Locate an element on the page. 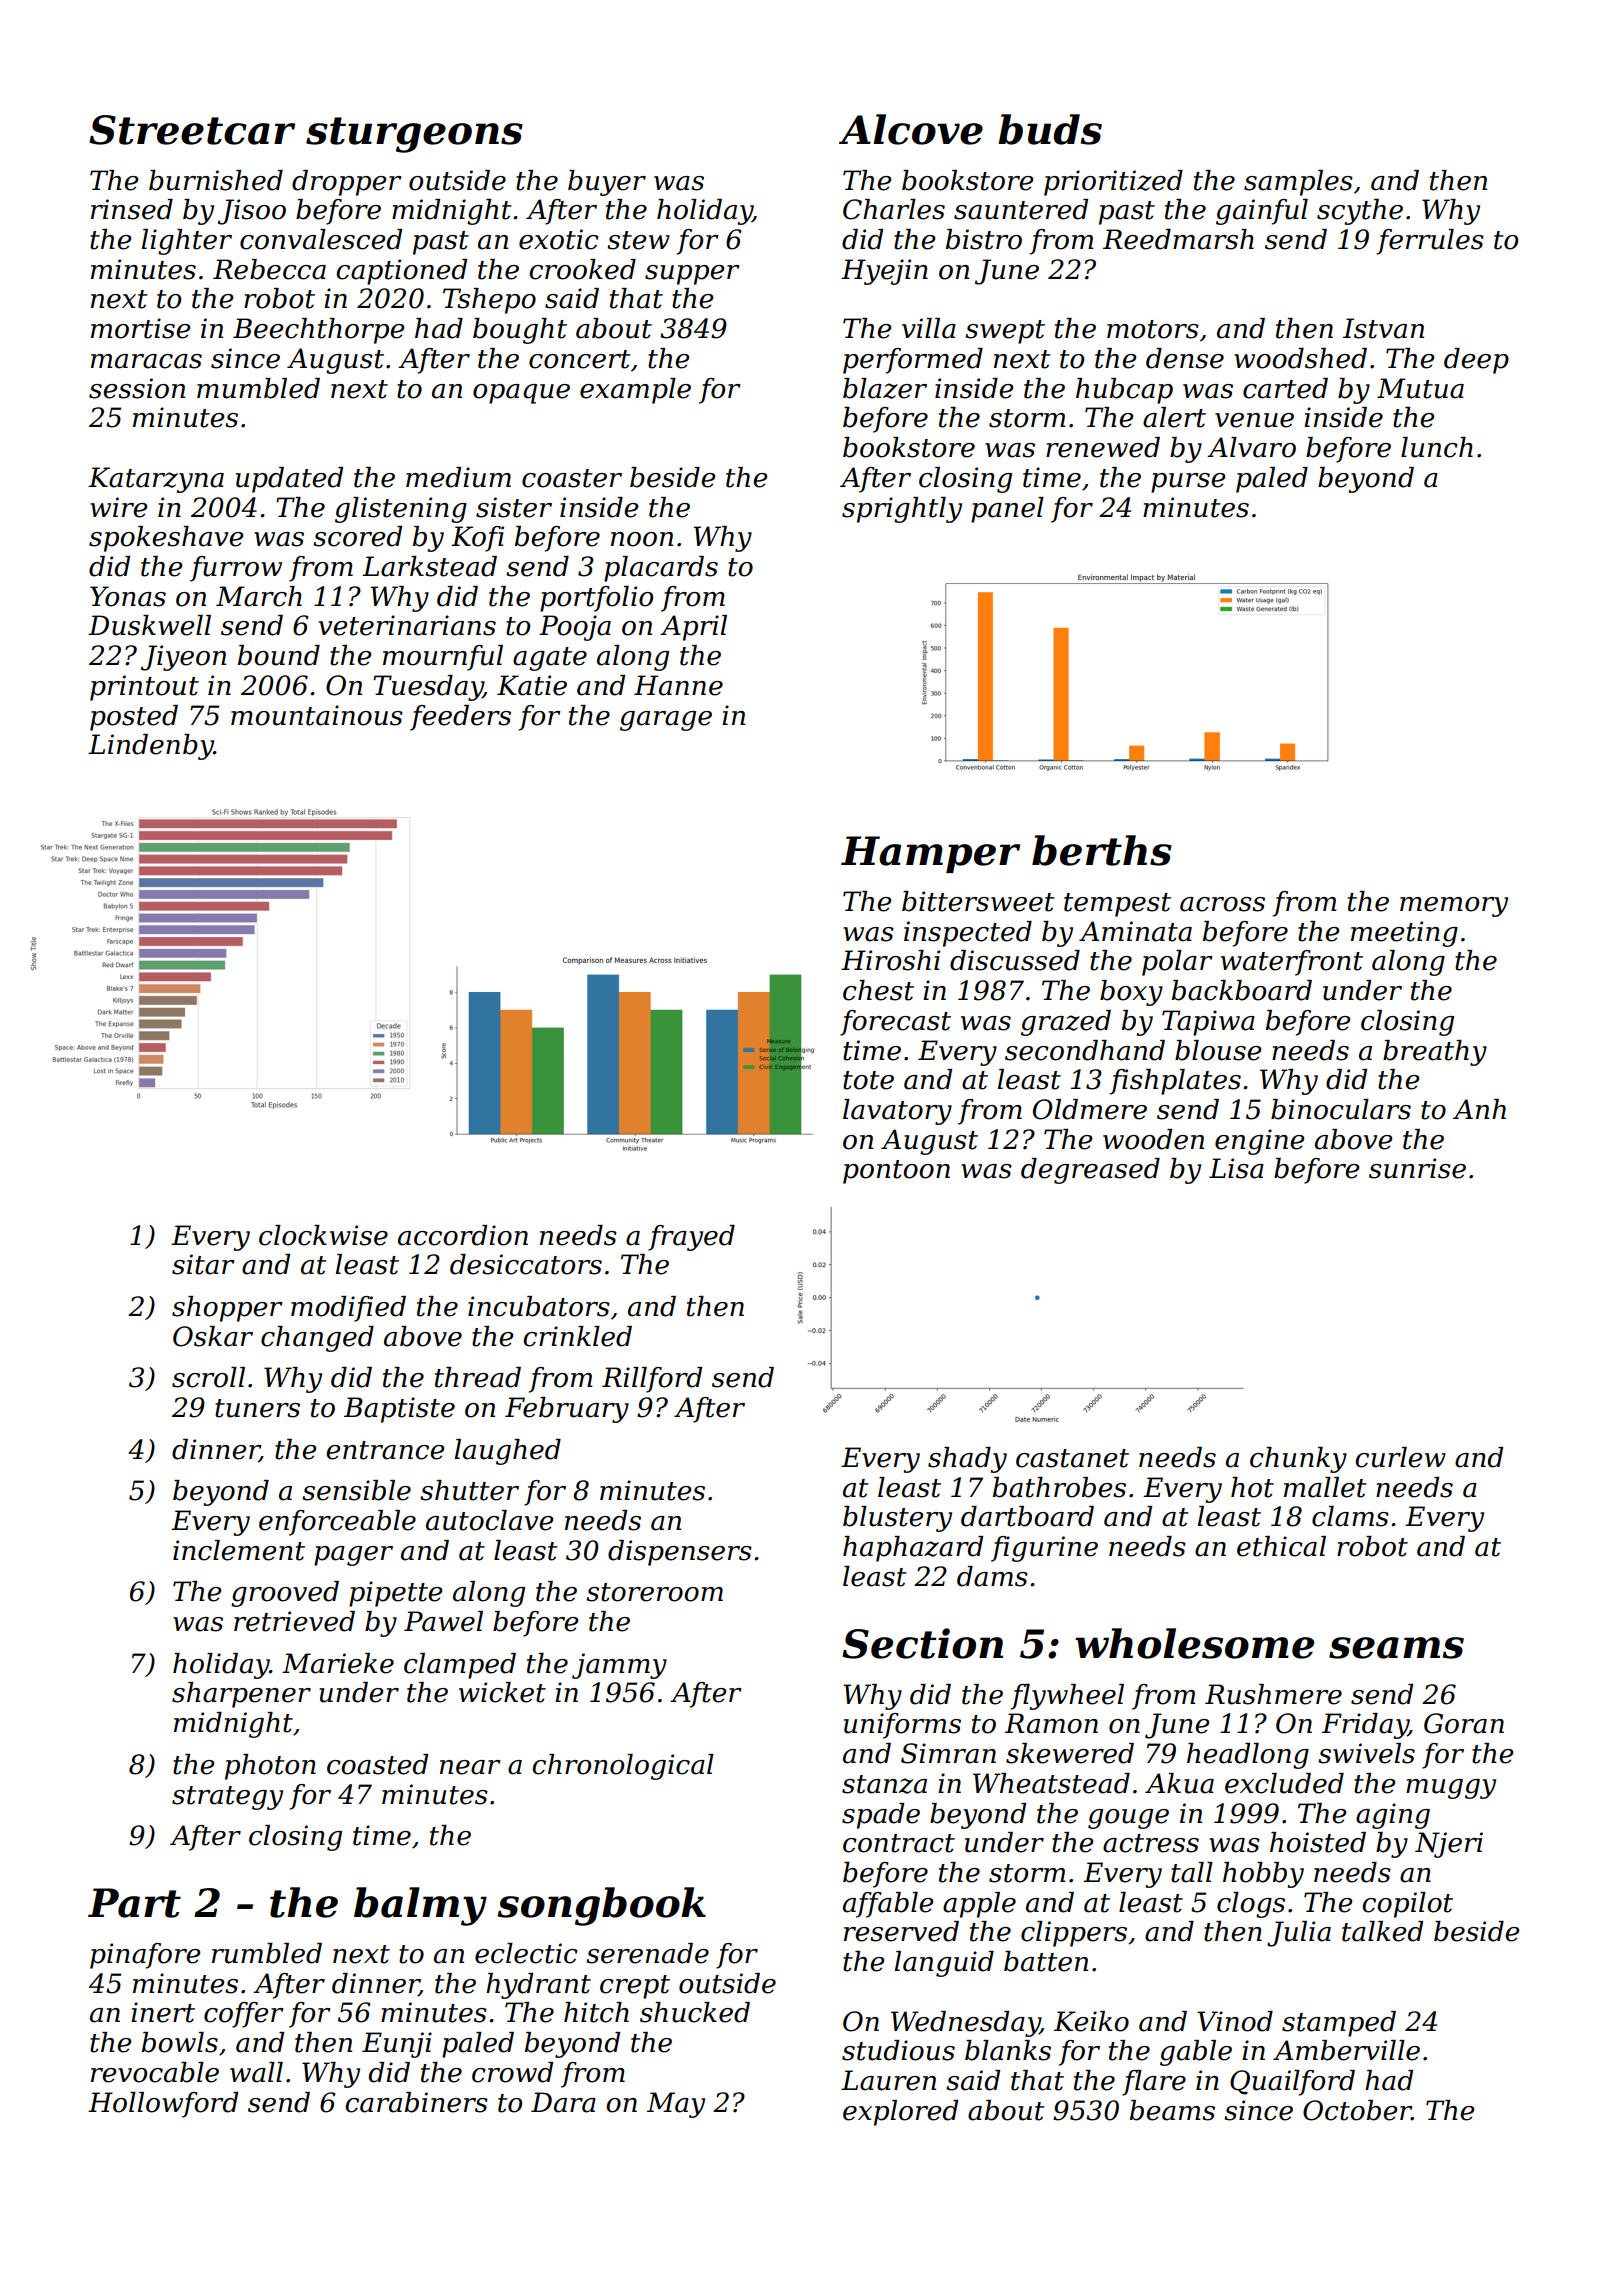 The image size is (1620, 2292). Streetcar is located at coordinates (192, 130).
